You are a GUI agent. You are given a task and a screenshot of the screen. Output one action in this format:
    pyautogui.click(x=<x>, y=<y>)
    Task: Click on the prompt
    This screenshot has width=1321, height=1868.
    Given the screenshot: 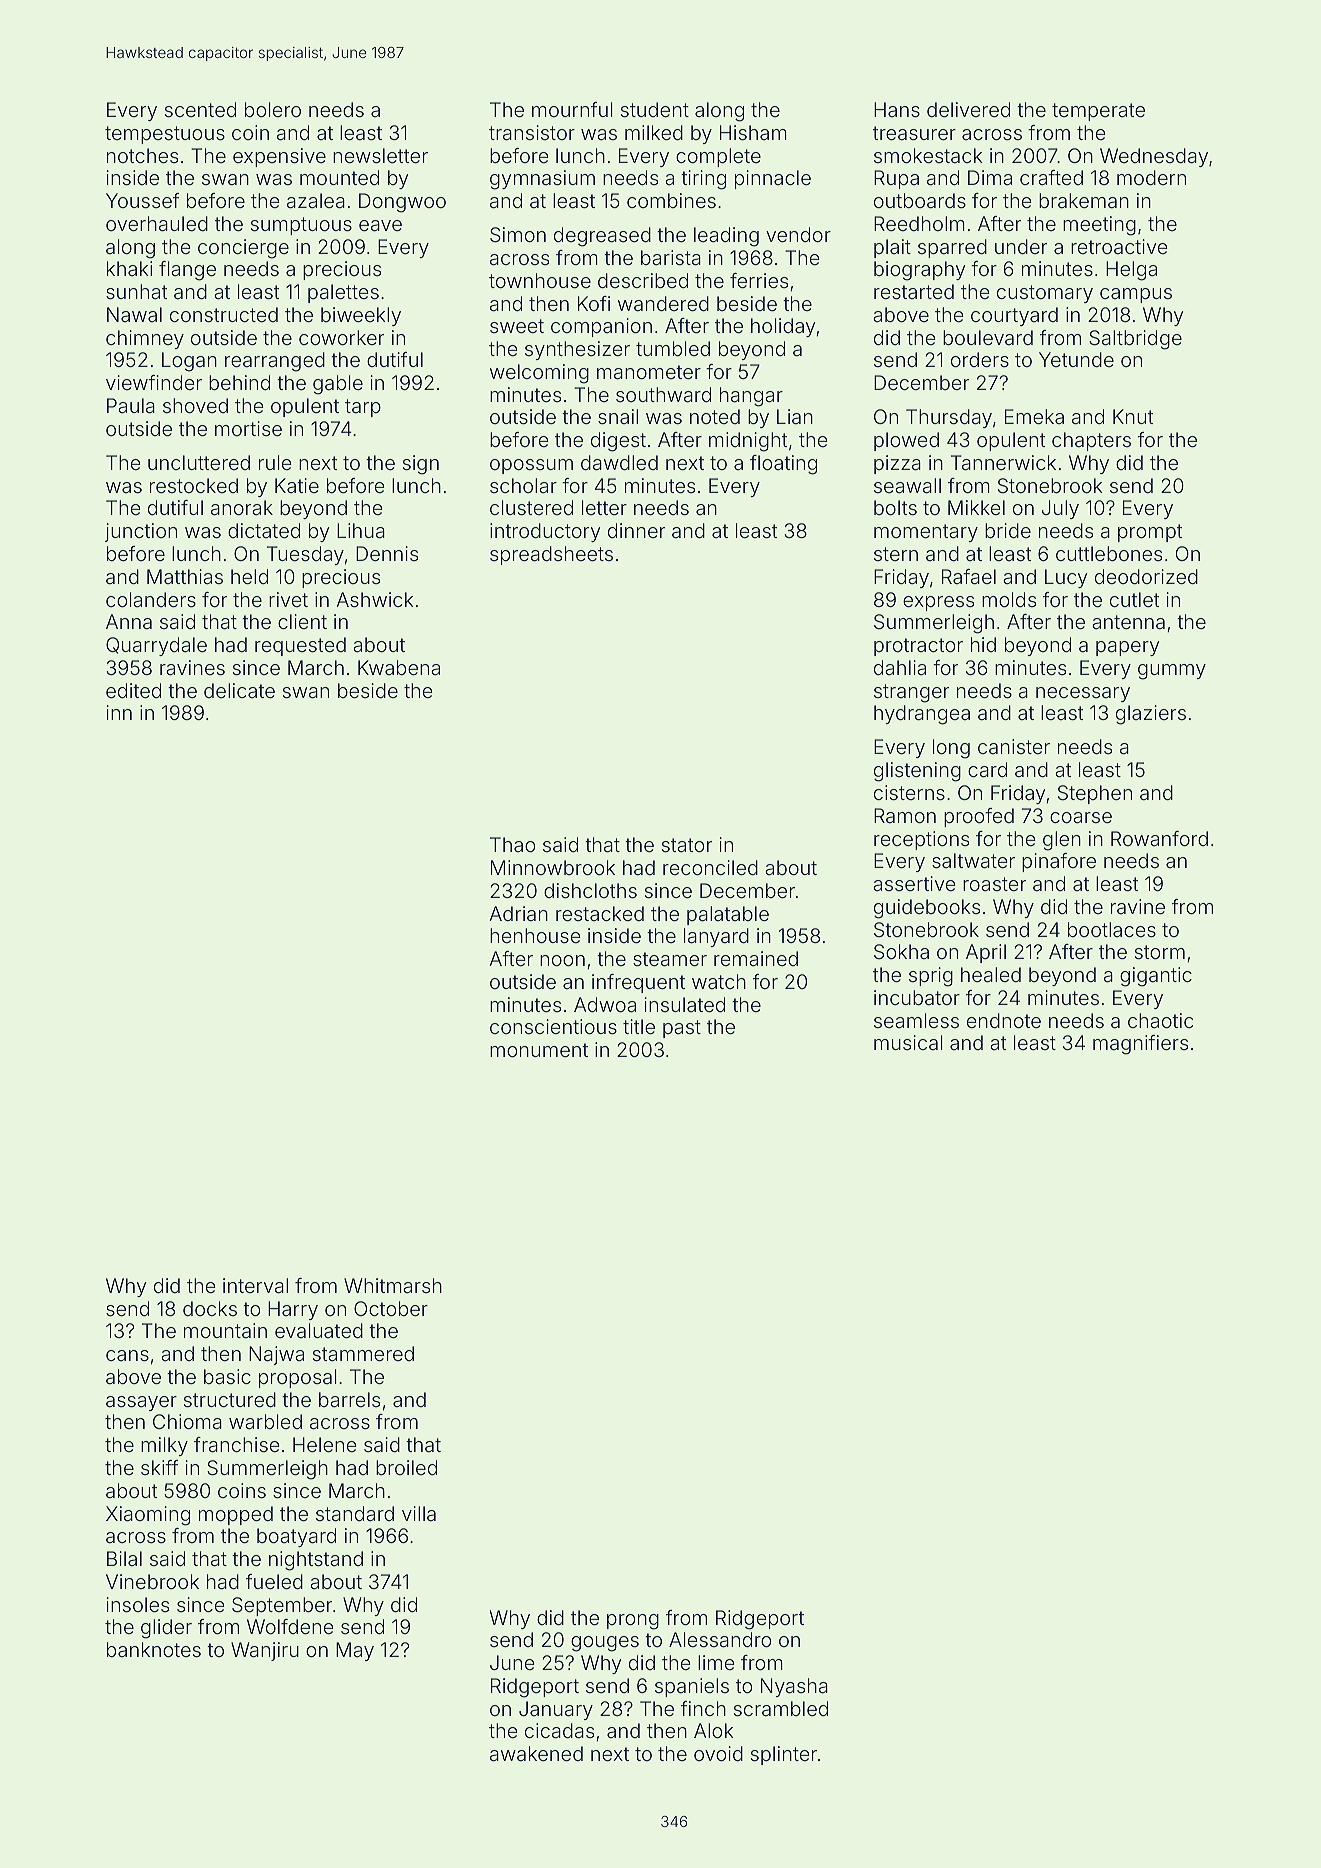 What is the action you would take?
    pyautogui.click(x=1150, y=533)
